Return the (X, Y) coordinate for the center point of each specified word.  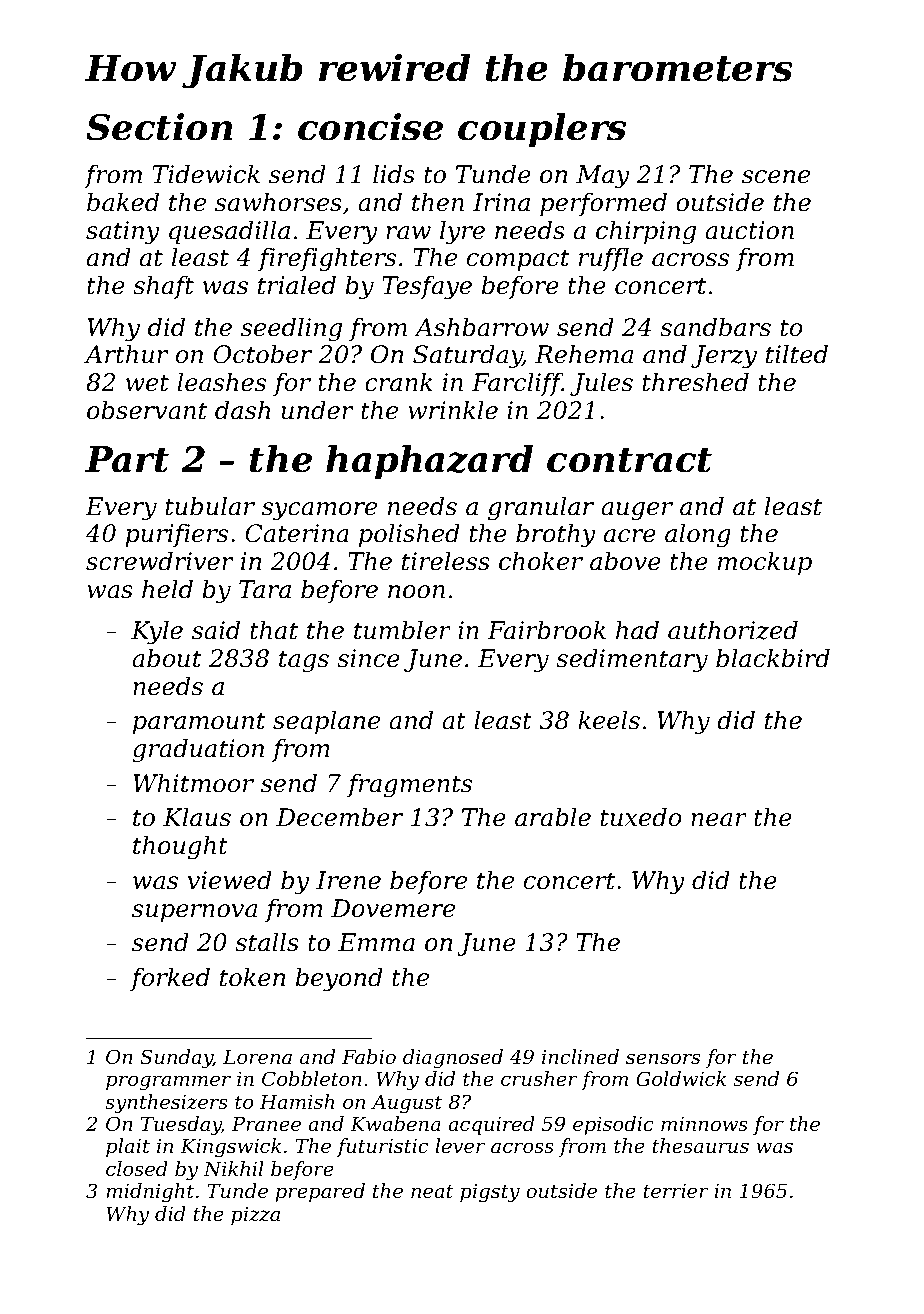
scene (776, 177)
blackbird (773, 658)
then (438, 202)
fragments (409, 785)
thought (180, 847)
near (719, 820)
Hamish (297, 1102)
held (167, 589)
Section (159, 127)
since (368, 658)
